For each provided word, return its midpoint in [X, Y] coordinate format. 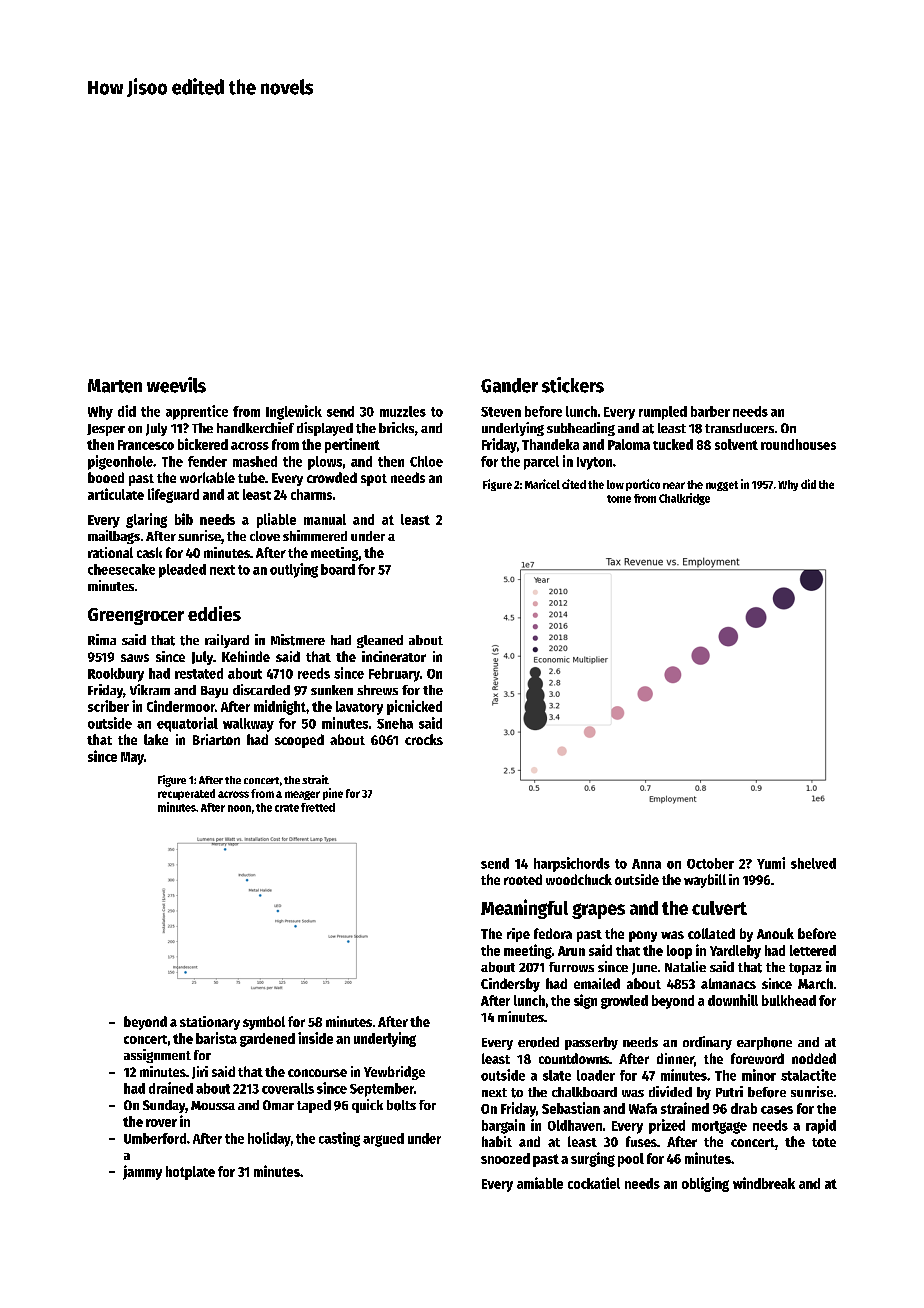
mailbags [114, 537]
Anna [646, 864]
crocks [424, 739]
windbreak [764, 1183]
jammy [142, 1172]
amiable [540, 1183]
